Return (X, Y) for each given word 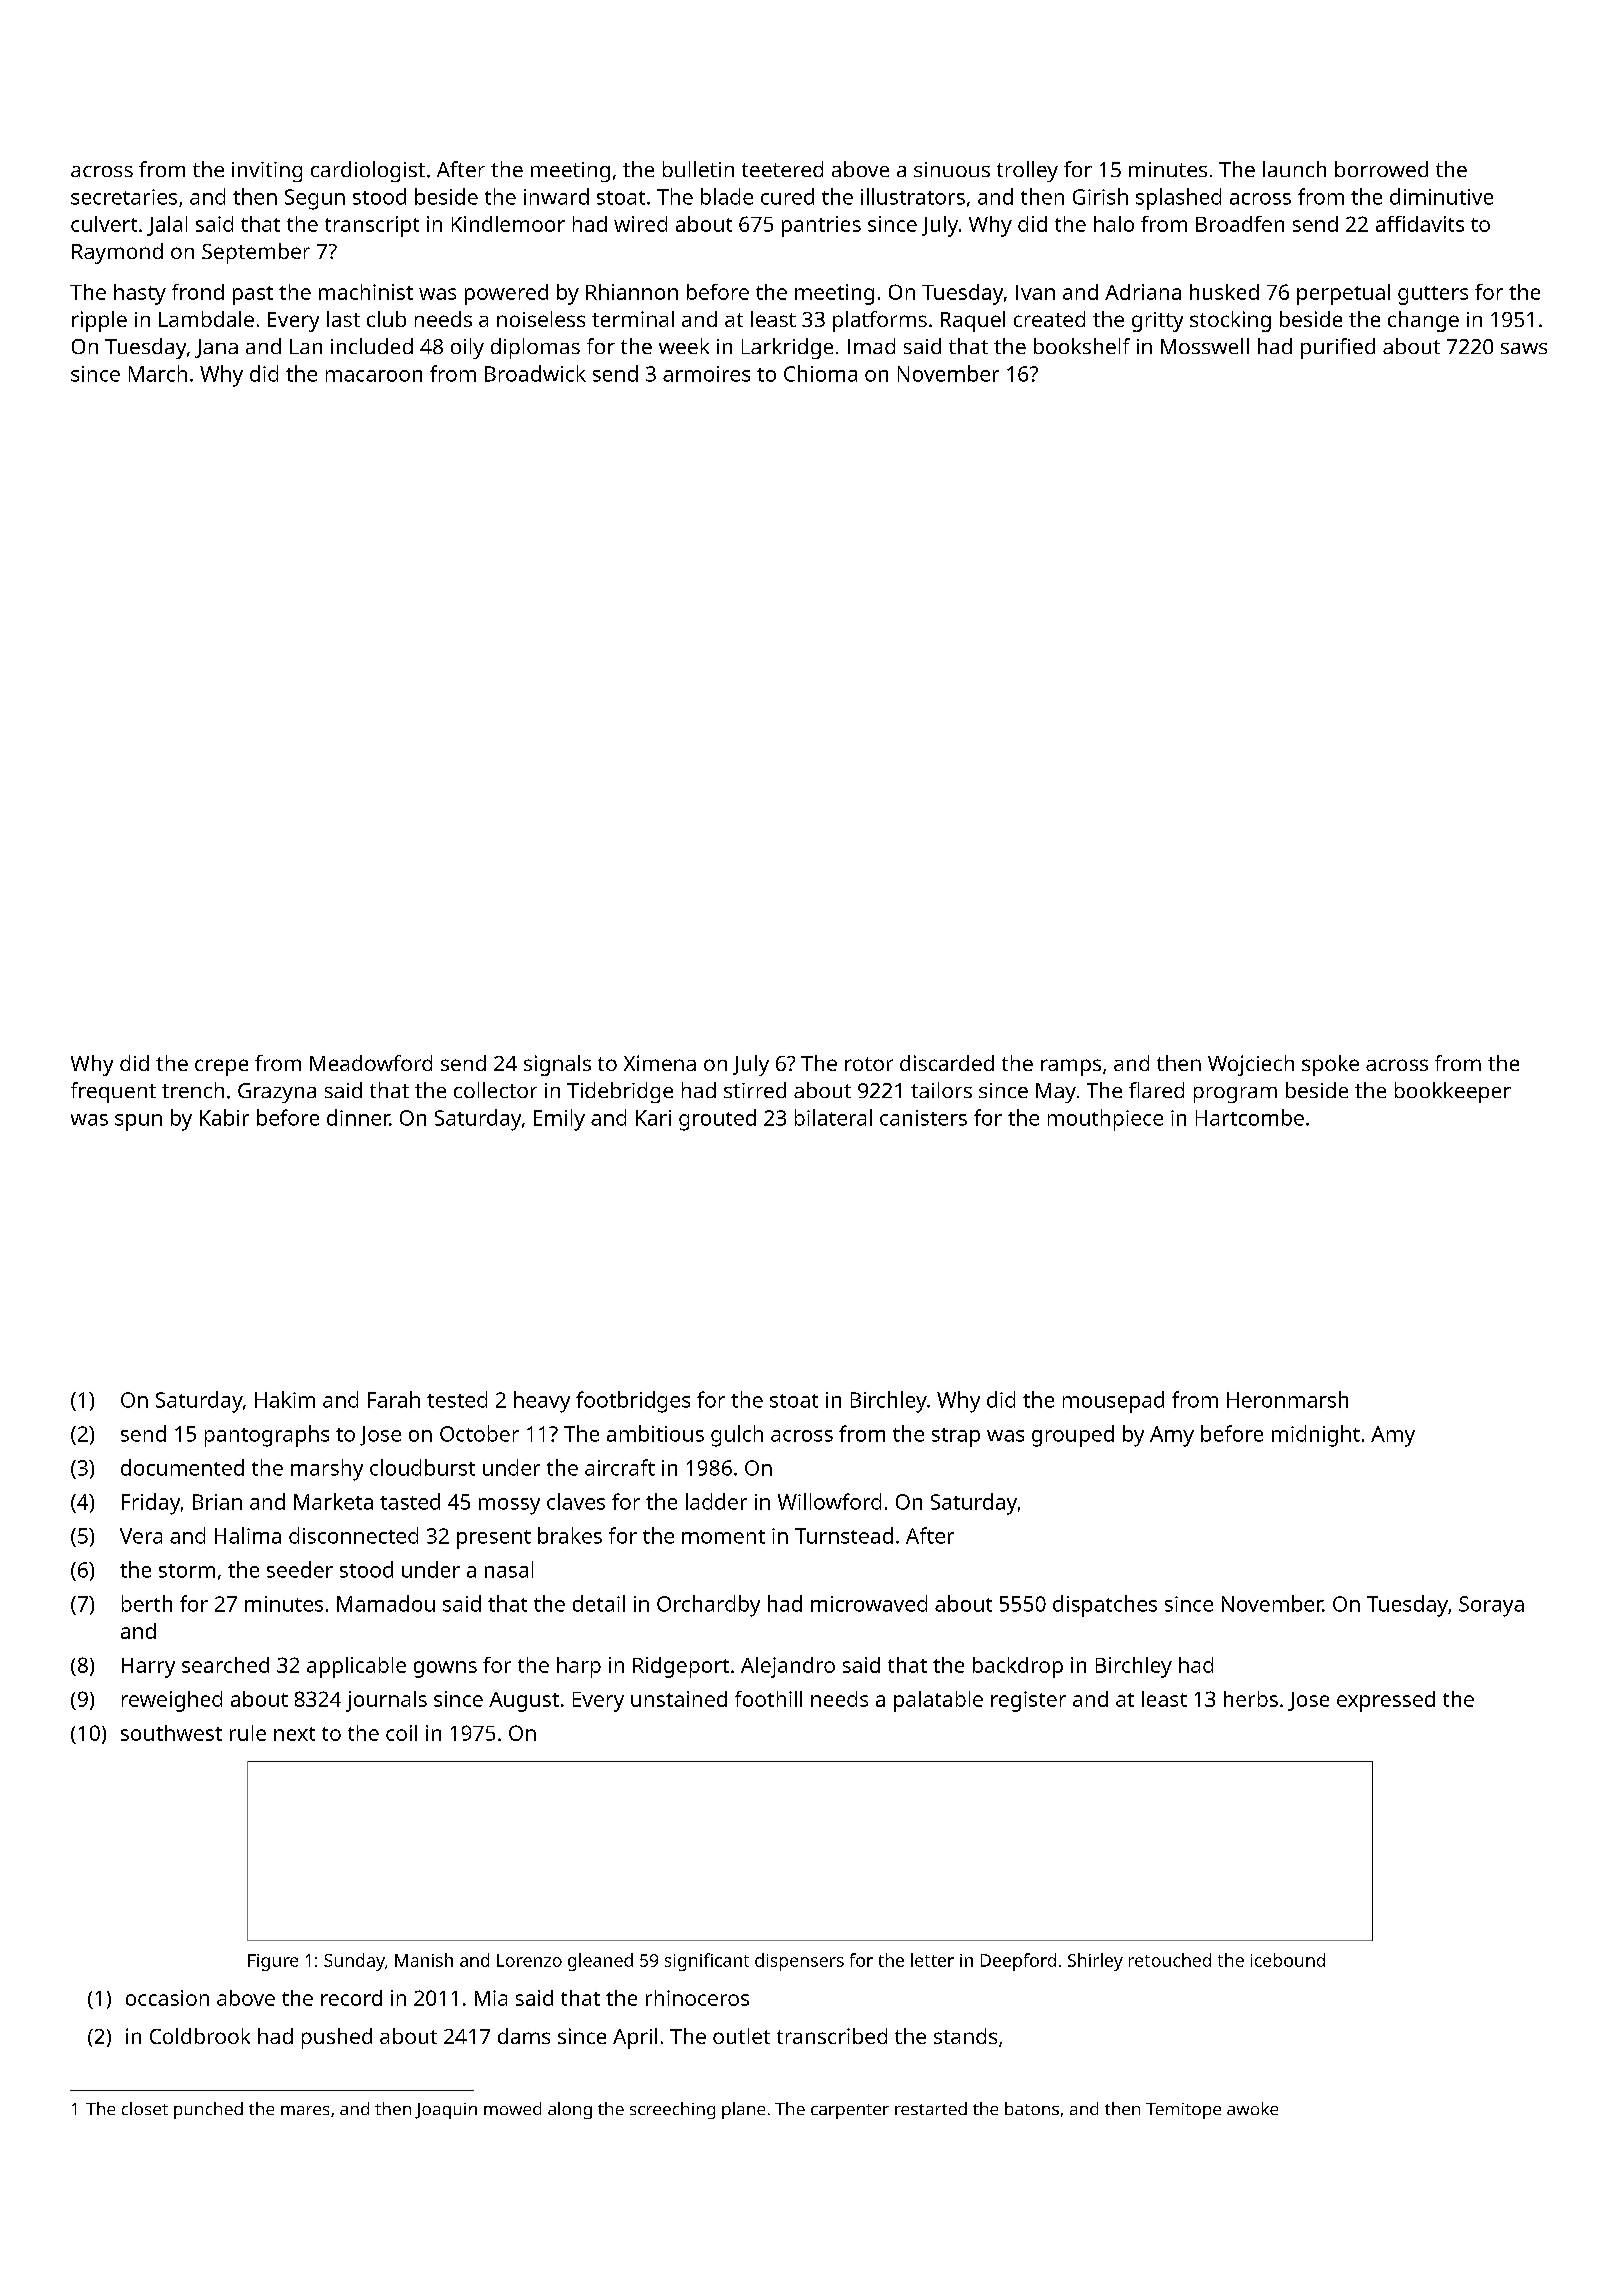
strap (956, 1437)
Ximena (660, 1063)
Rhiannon (632, 292)
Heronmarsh (1287, 1399)
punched (208, 2110)
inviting (267, 172)
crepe (221, 1067)
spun (138, 1122)
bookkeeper (1453, 1092)
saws (1524, 348)
